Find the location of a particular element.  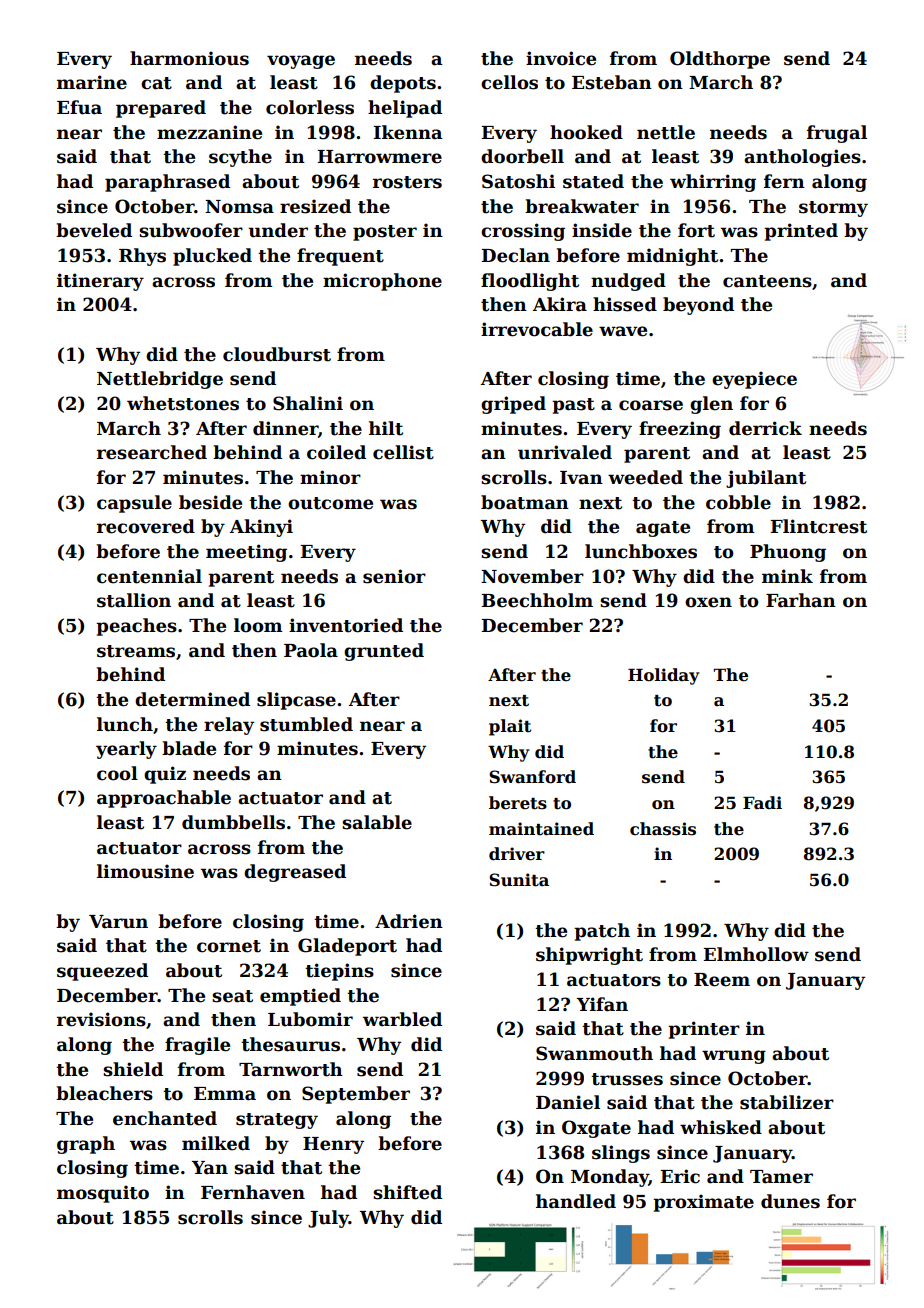

unrivaled is located at coordinates (565, 452).
